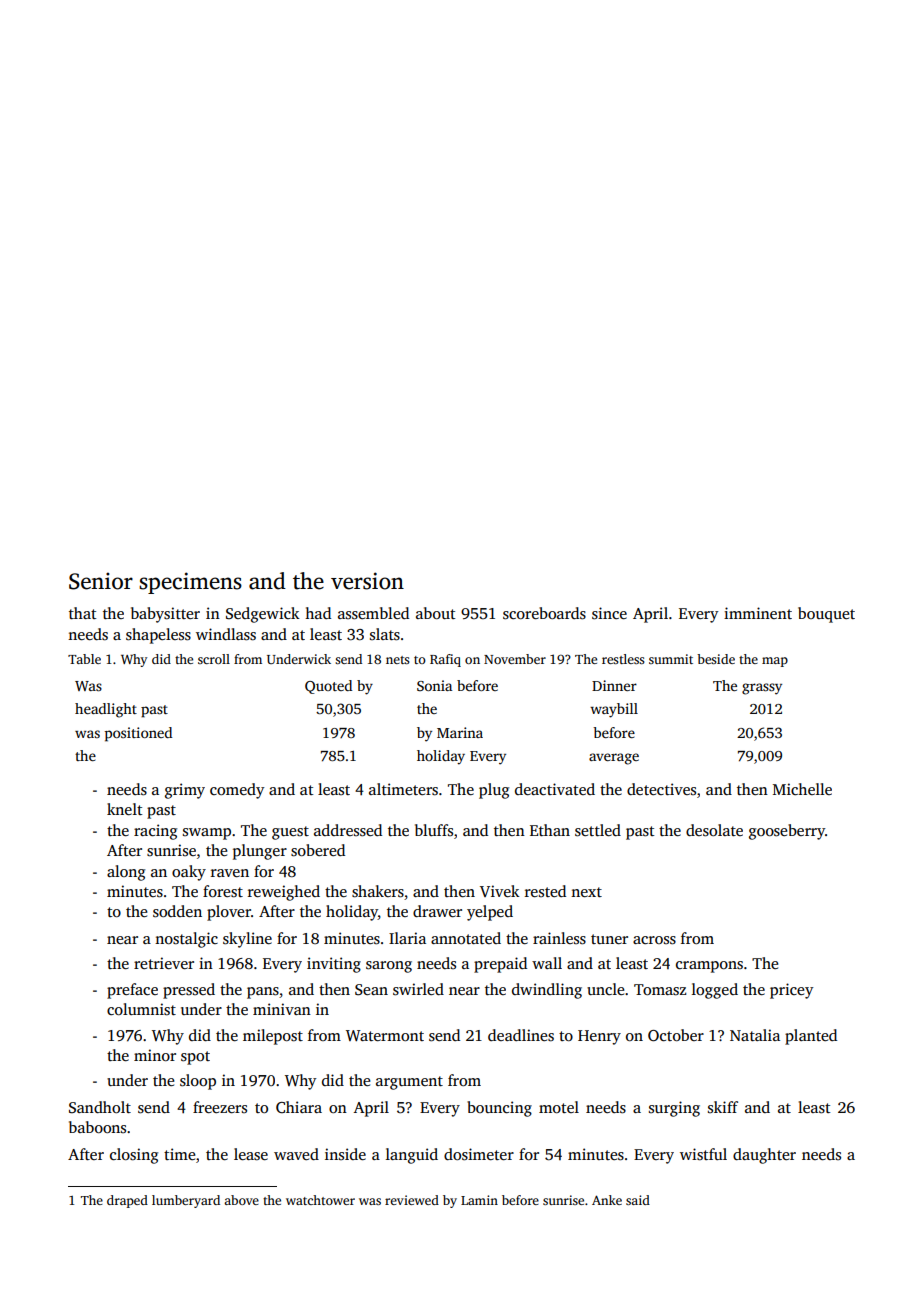 The image size is (924, 1308). I want to click on windlass, so click(226, 634).
